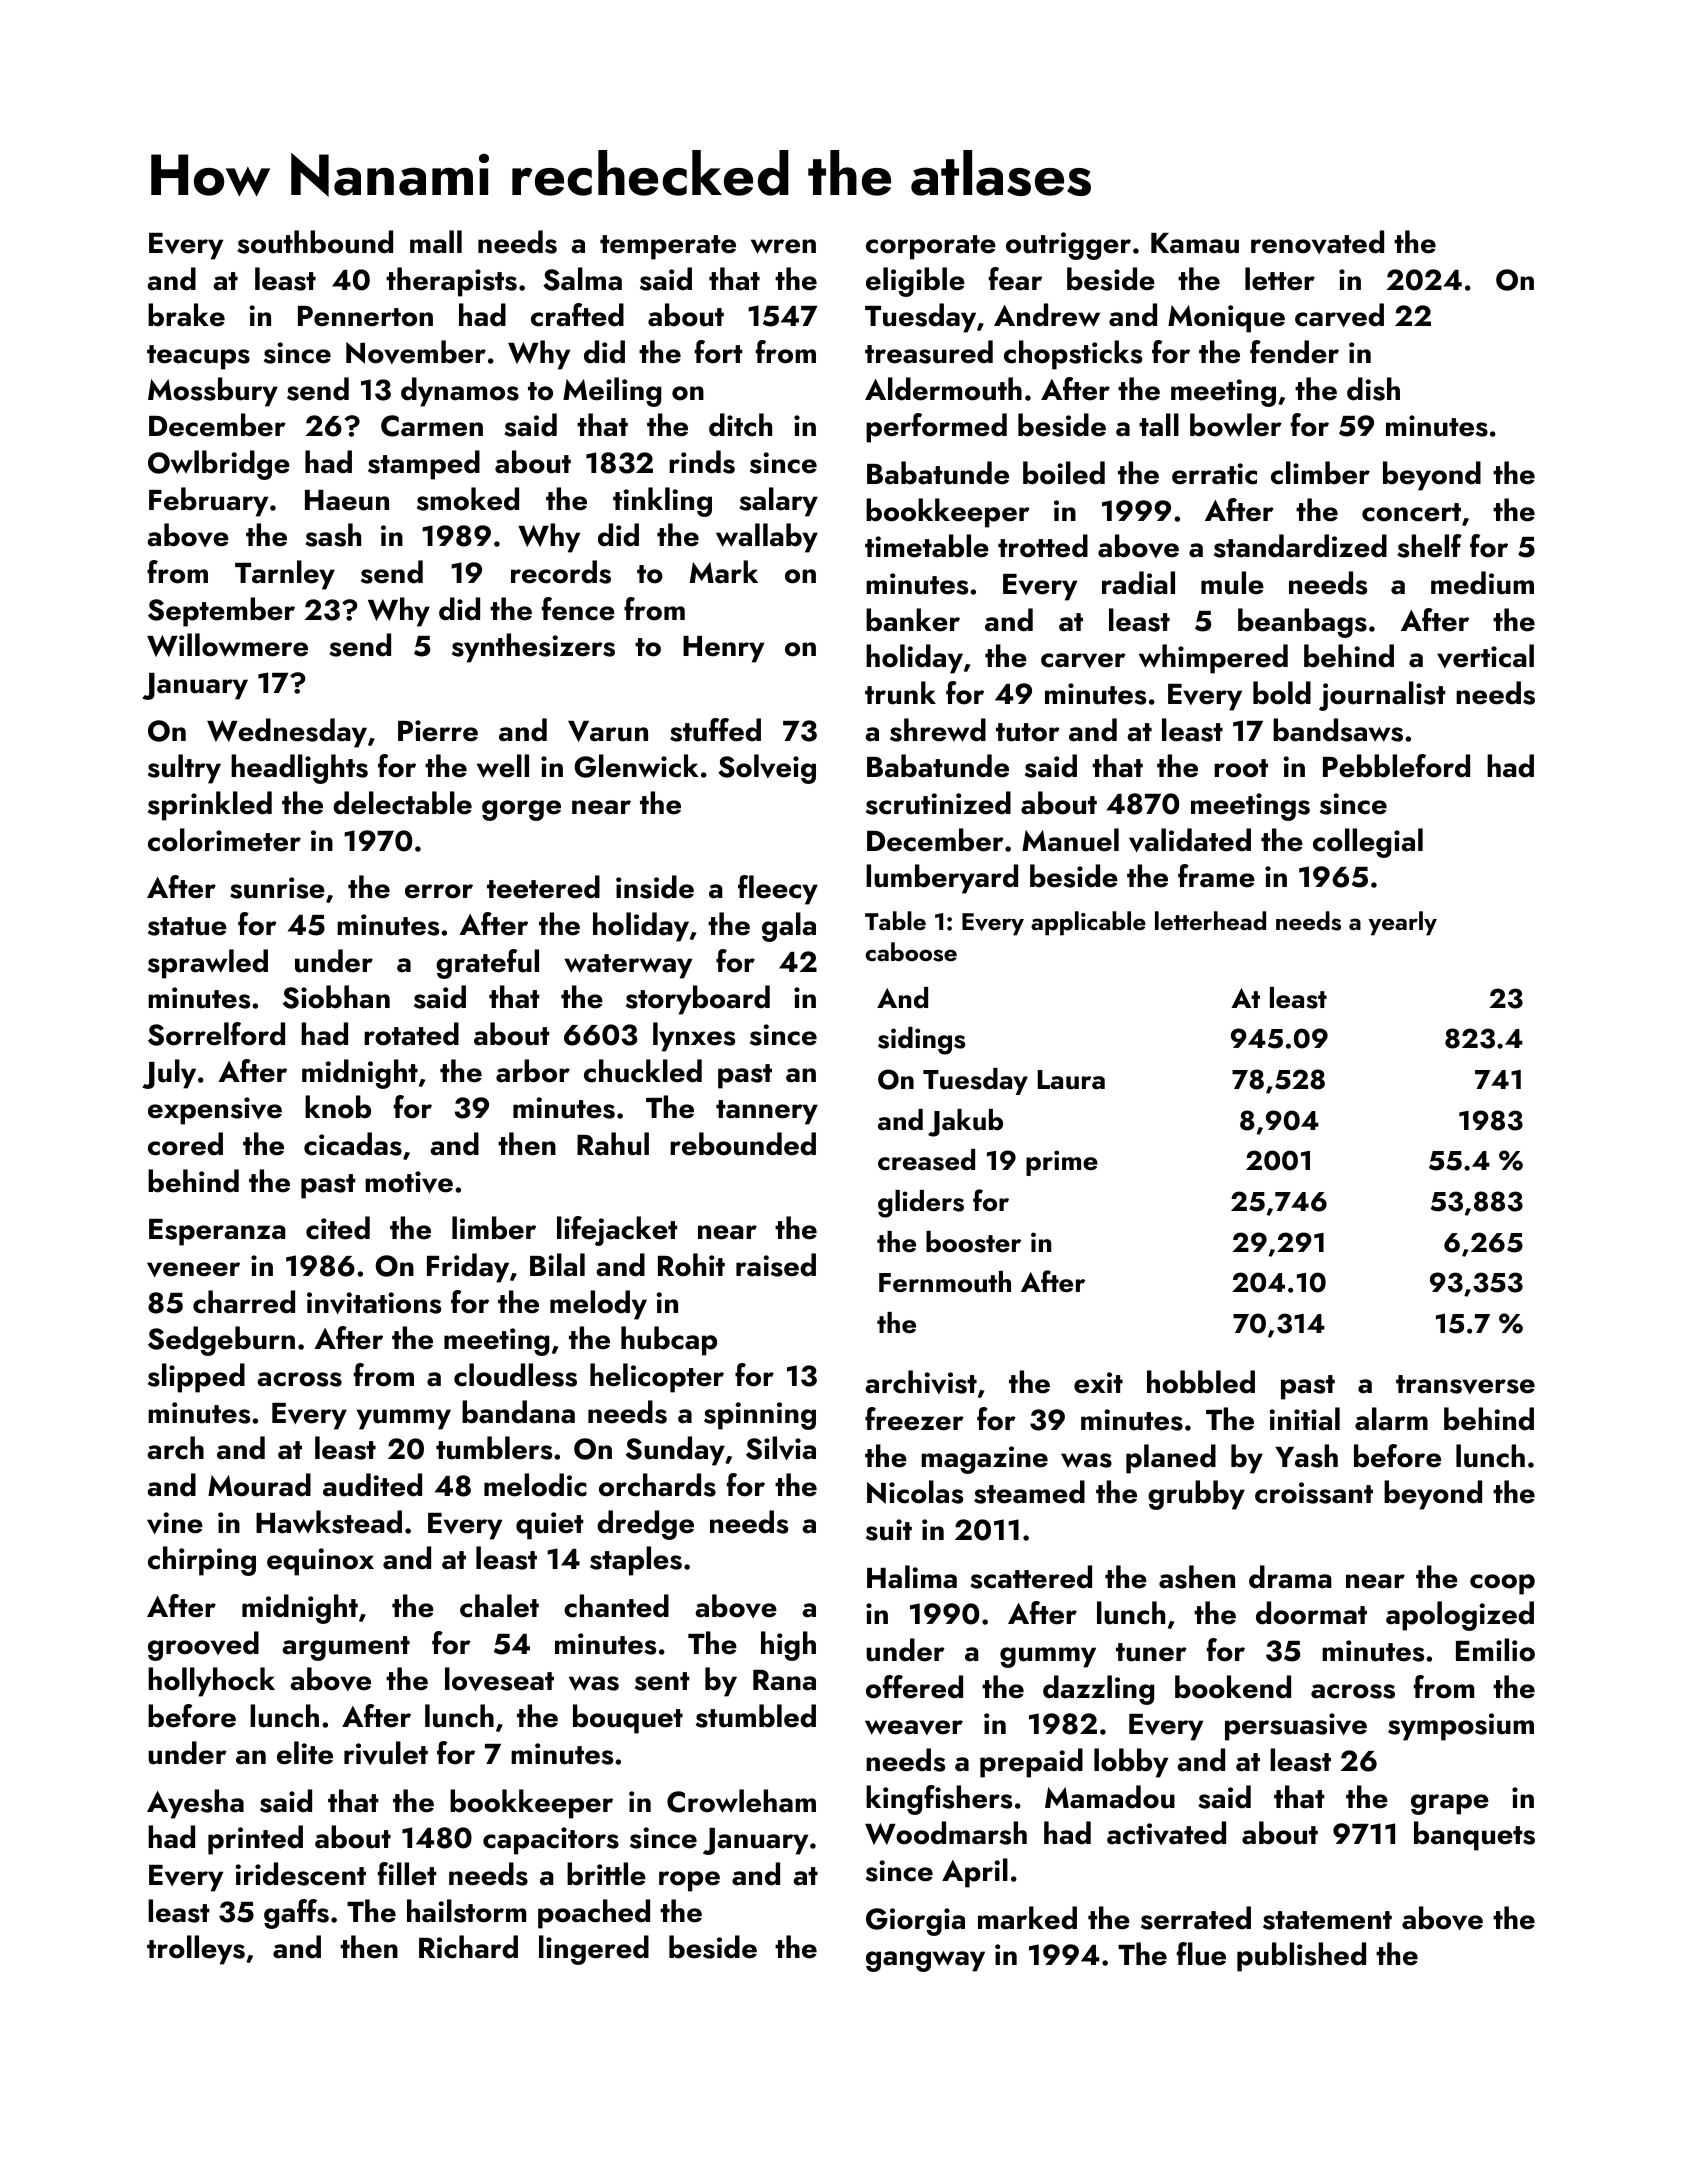 This page has width=1683, height=2178. Describe the element at coordinates (432, 426) in the page. I see `Carmen` at that location.
